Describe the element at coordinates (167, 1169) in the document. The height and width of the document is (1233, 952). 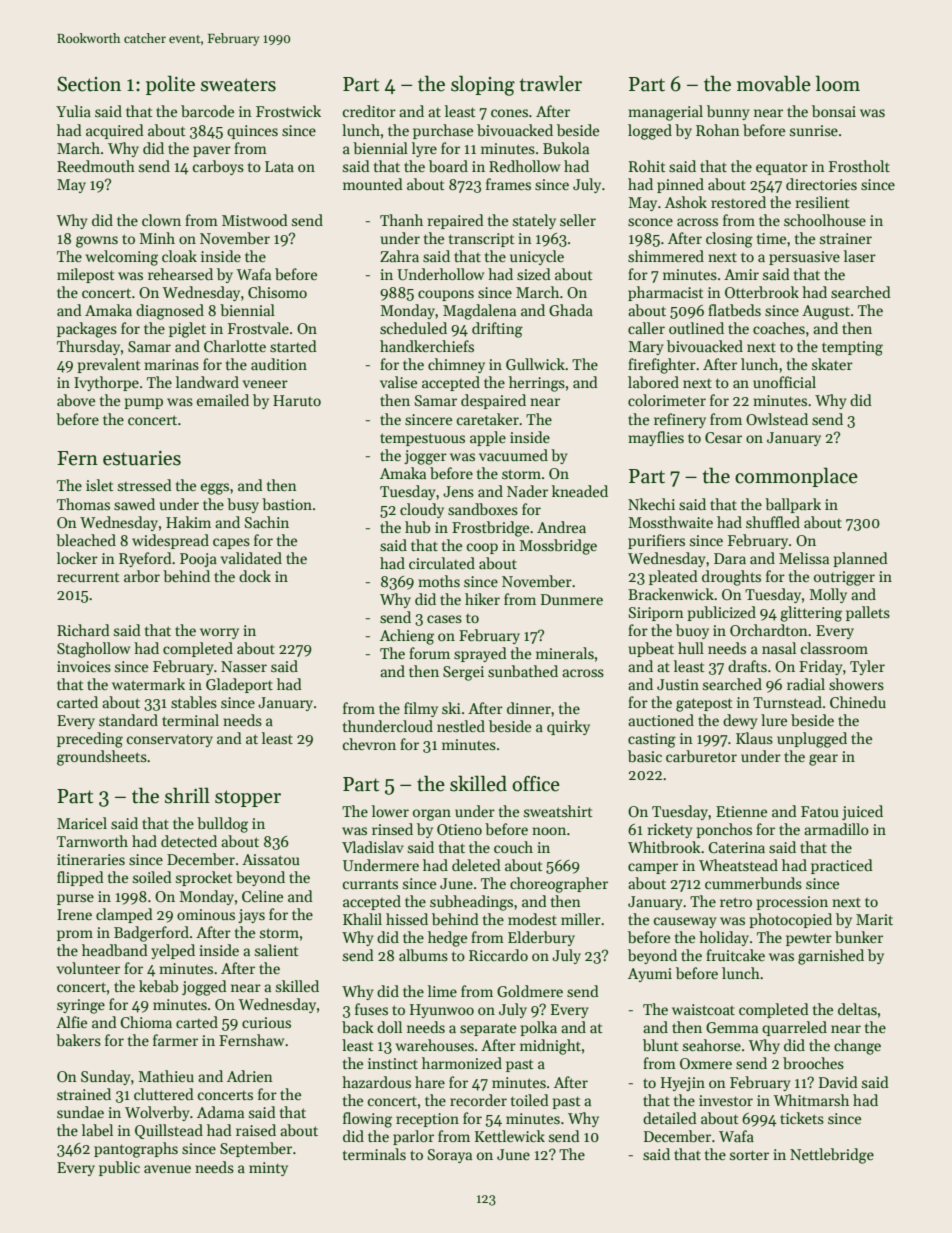
I see `avenue` at that location.
